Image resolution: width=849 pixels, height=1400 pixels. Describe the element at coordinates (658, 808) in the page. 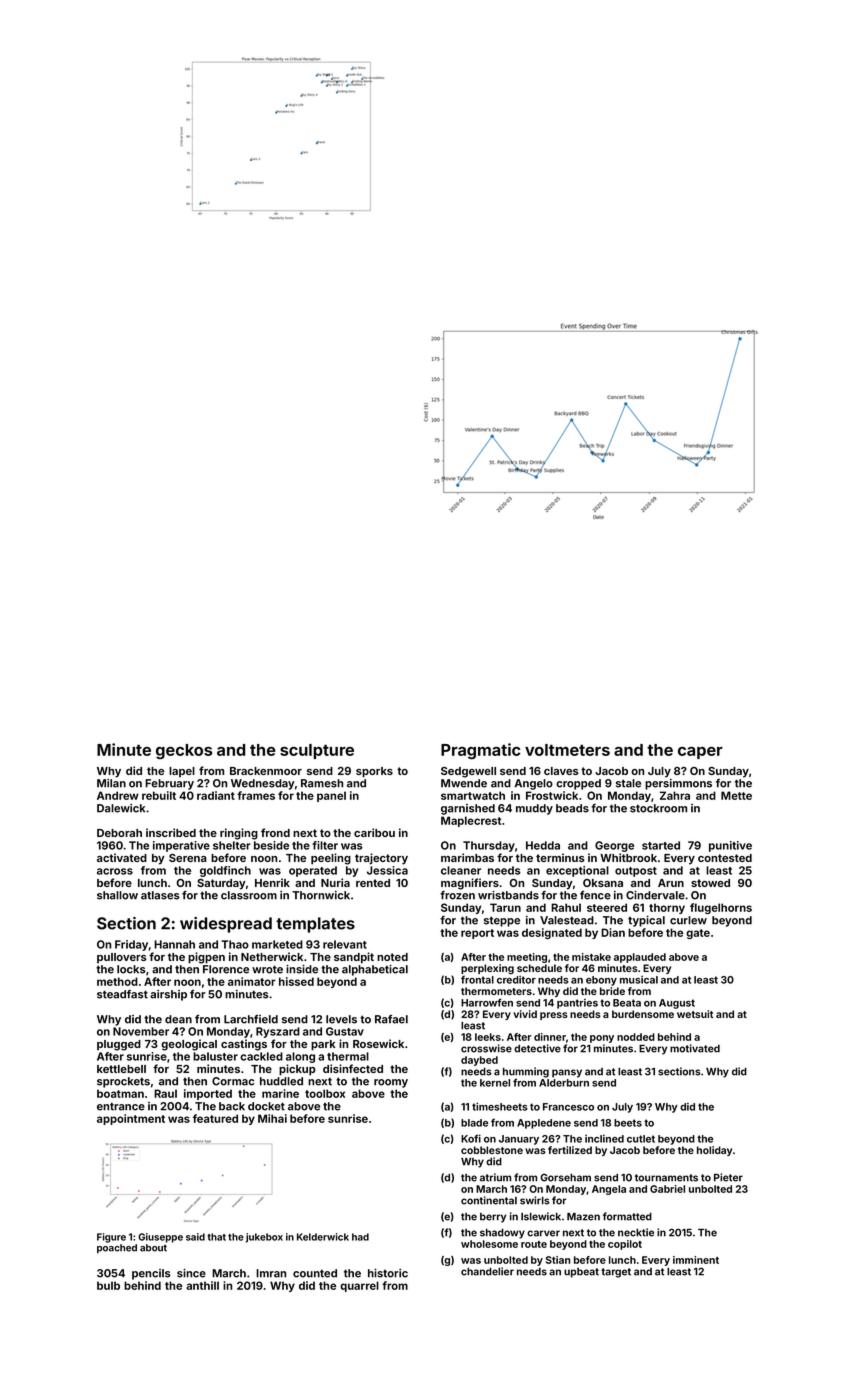

I see `stockroom` at that location.
